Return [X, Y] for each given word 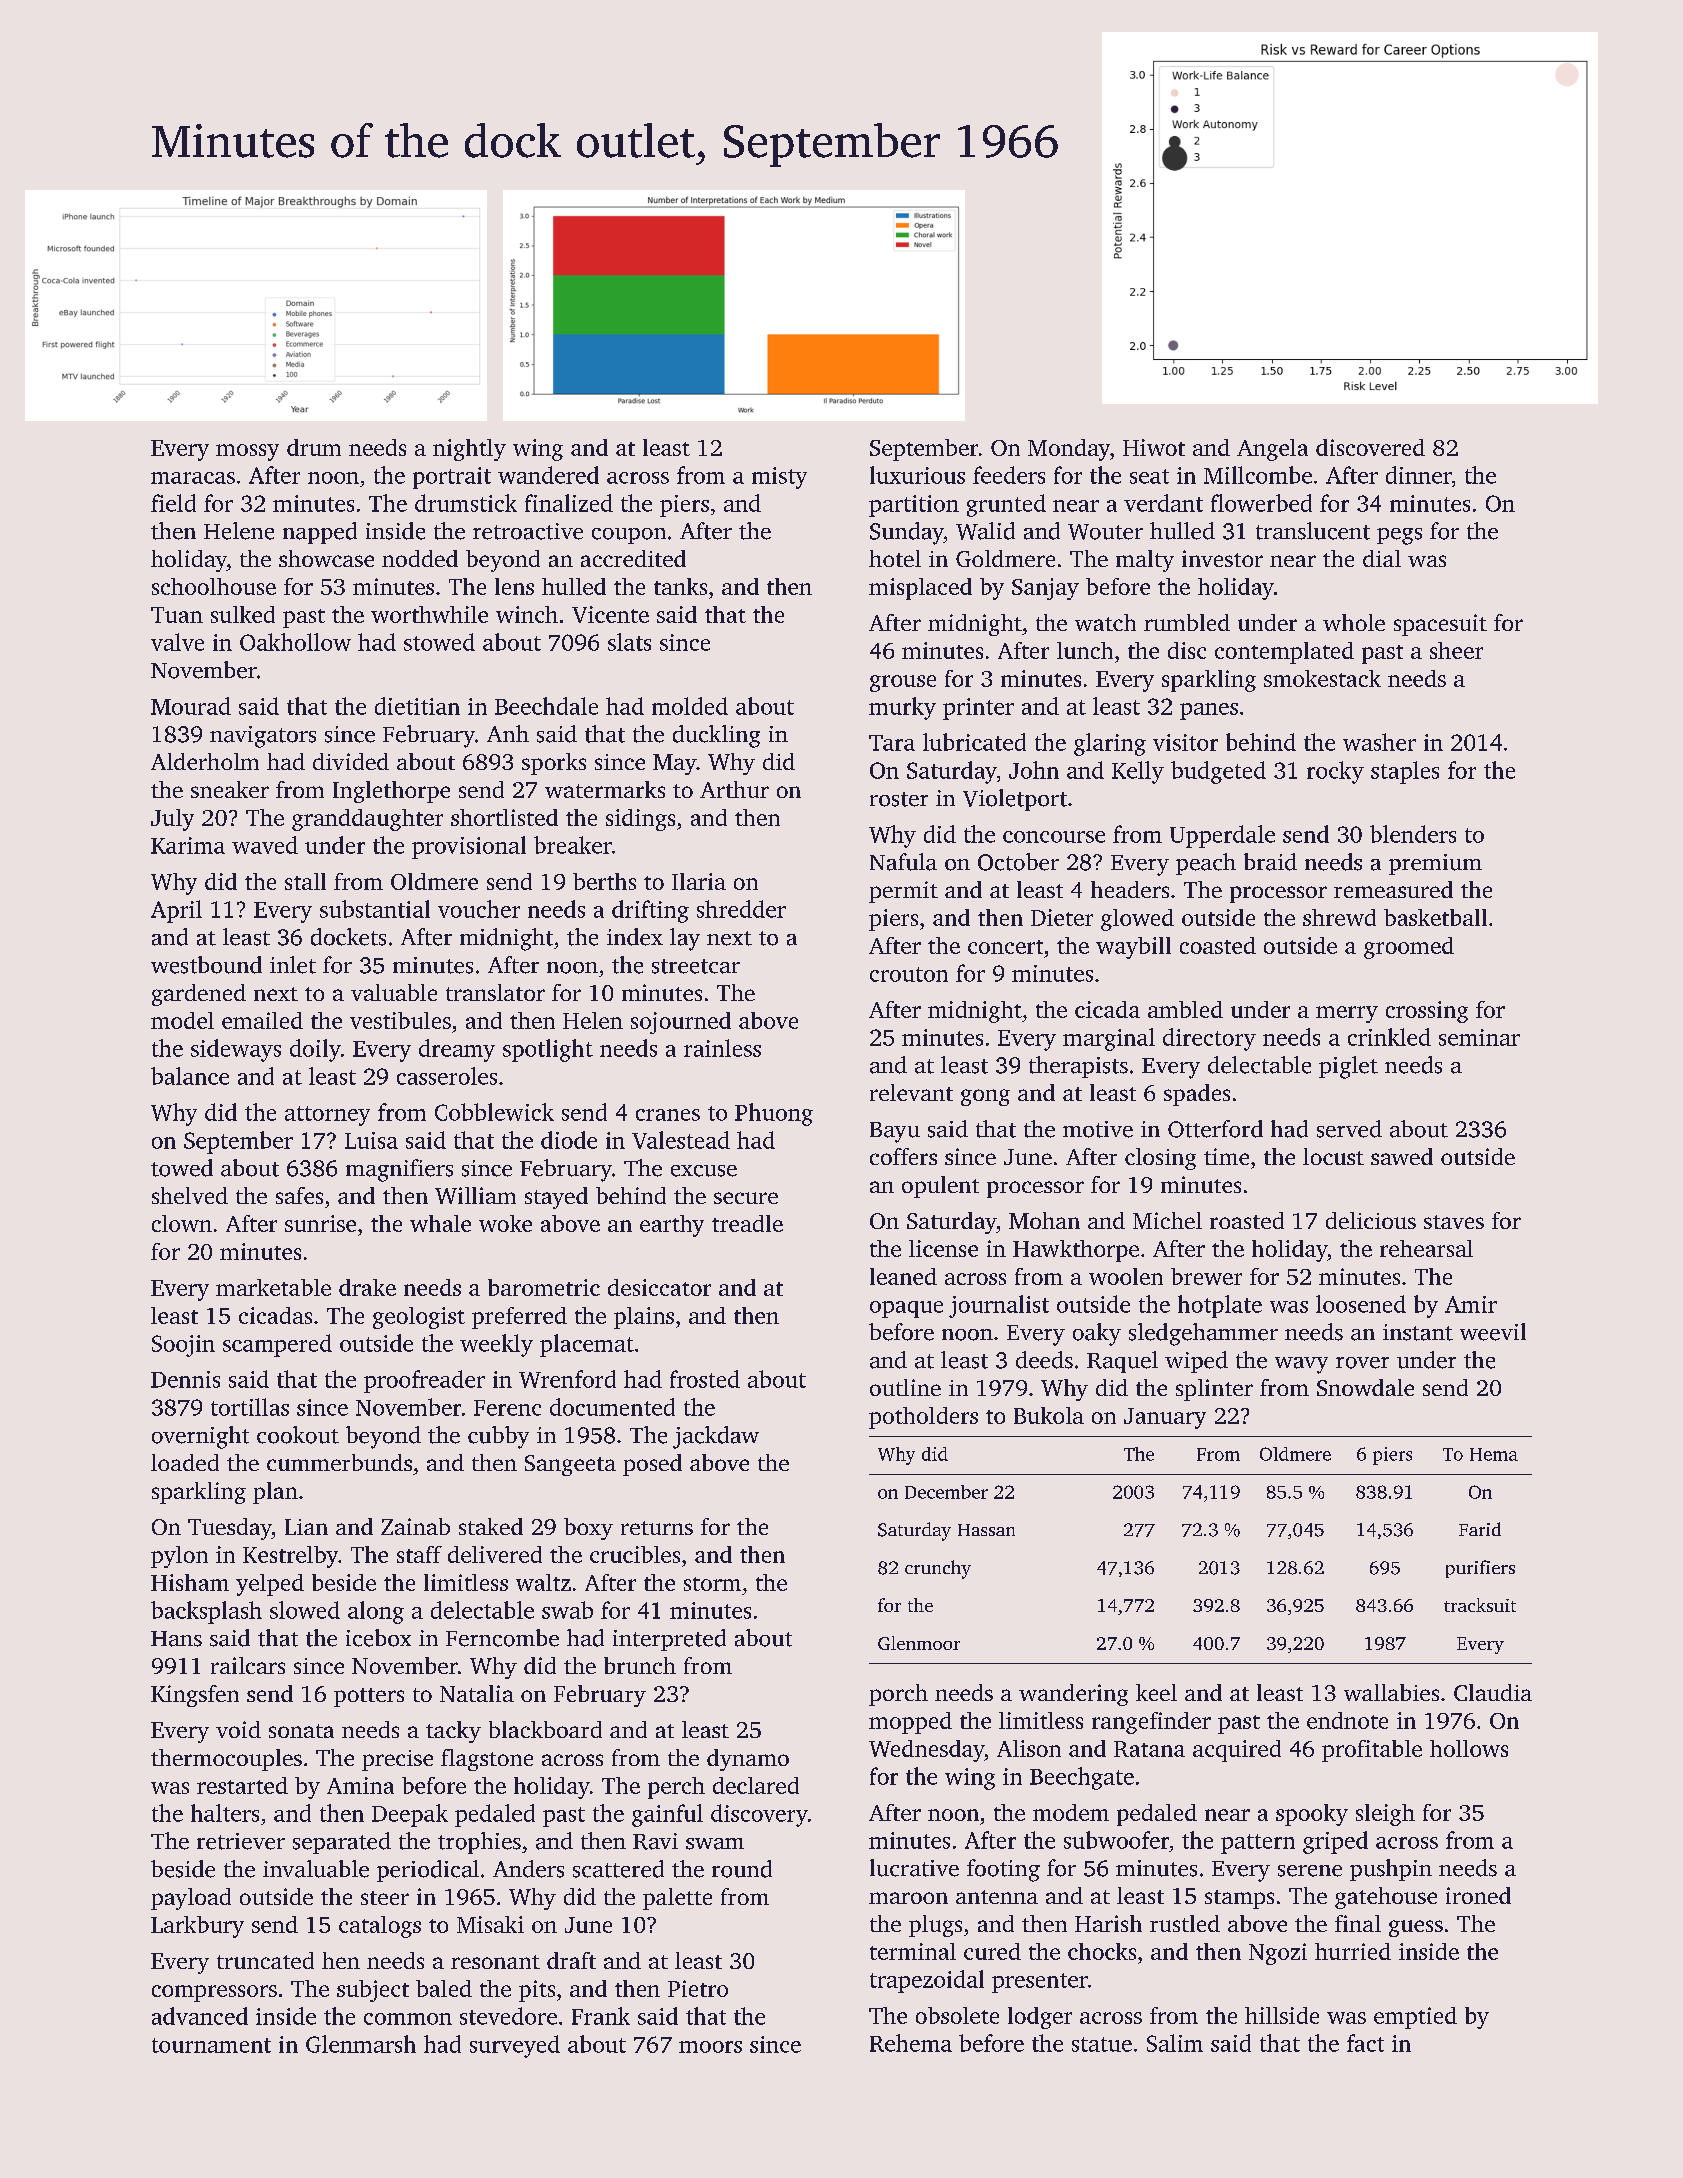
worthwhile [429, 614]
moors [710, 2047]
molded [690, 706]
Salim [1175, 2043]
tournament [211, 2045]
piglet [1348, 1067]
